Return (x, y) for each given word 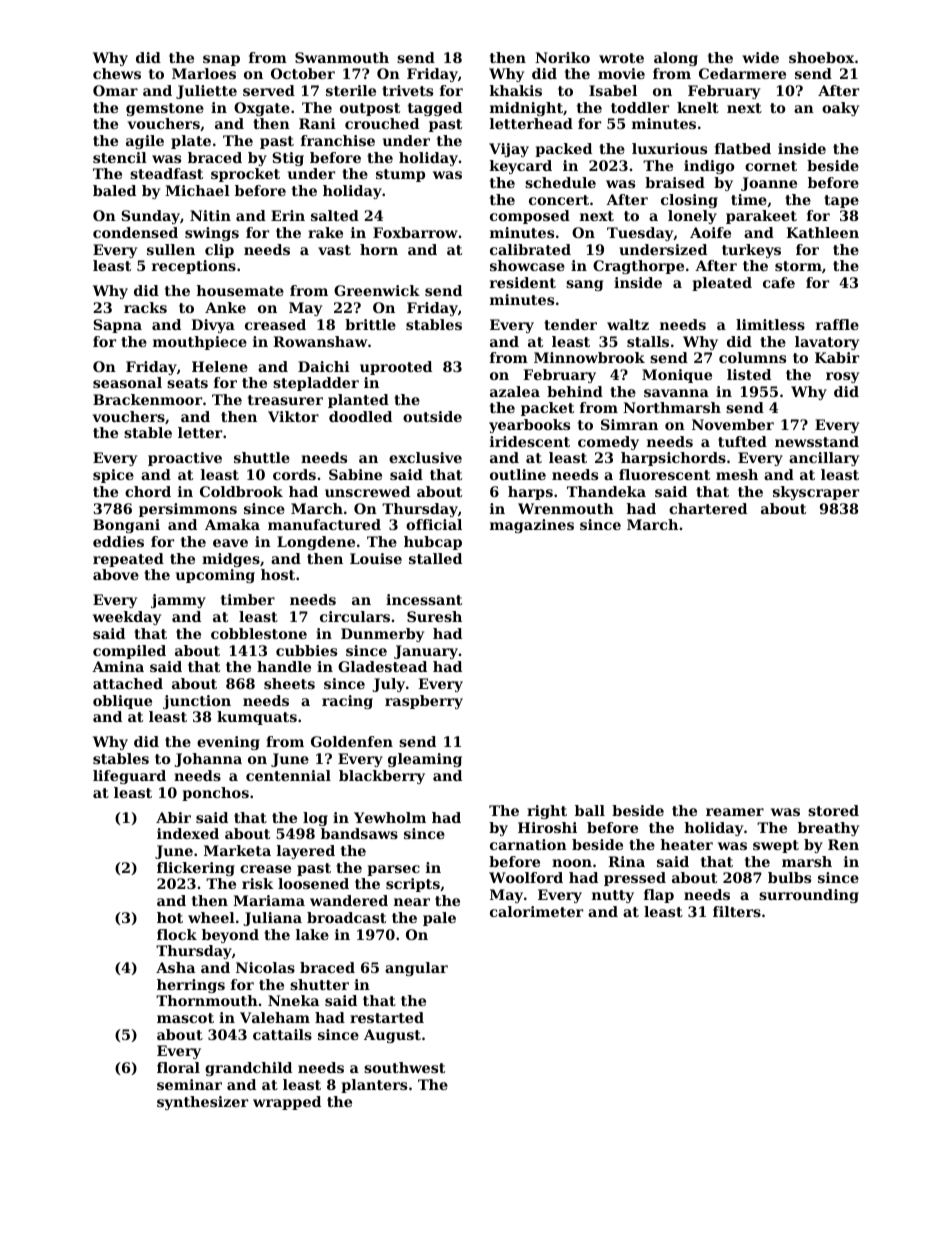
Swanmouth (342, 57)
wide (760, 57)
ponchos (215, 794)
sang (584, 285)
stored (833, 810)
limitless (770, 324)
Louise (376, 558)
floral (178, 1067)
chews (117, 73)
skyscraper (816, 493)
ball (590, 810)
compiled (129, 652)
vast (334, 250)
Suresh (434, 616)
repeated (128, 560)
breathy (828, 829)
